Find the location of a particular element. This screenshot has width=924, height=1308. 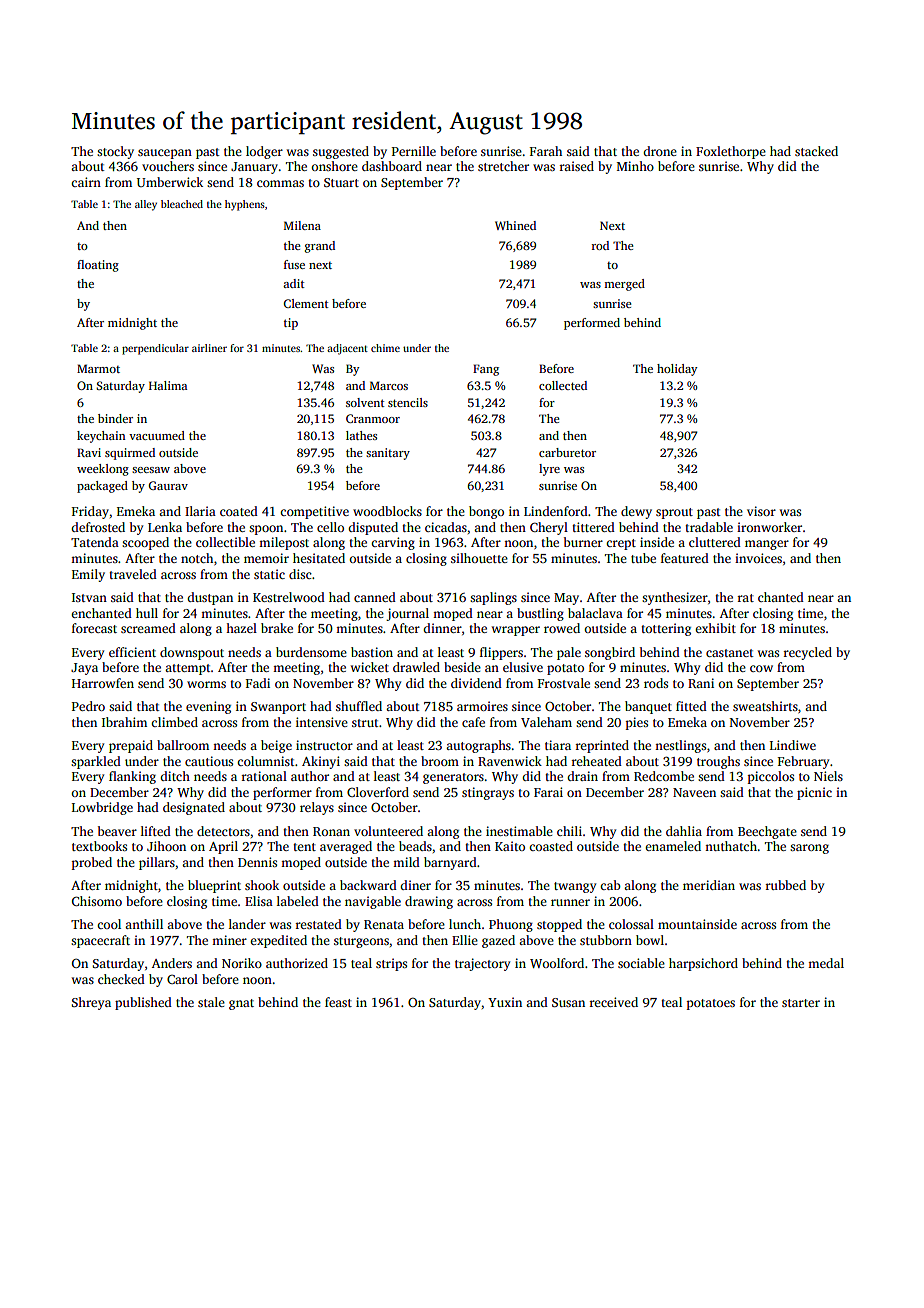

sanitary is located at coordinates (388, 454).
